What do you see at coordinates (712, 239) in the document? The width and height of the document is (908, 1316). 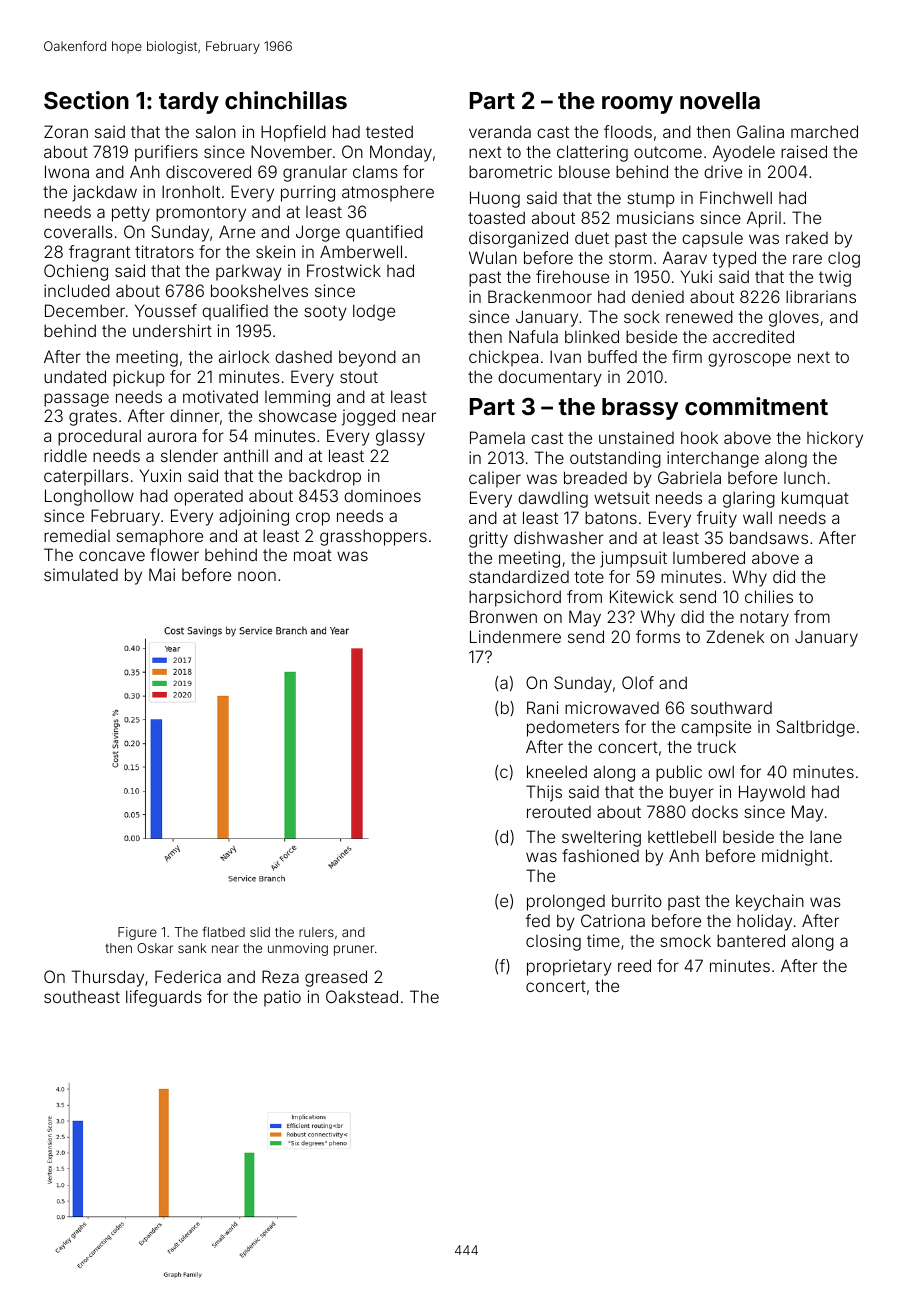 I see `capsule` at bounding box center [712, 239].
